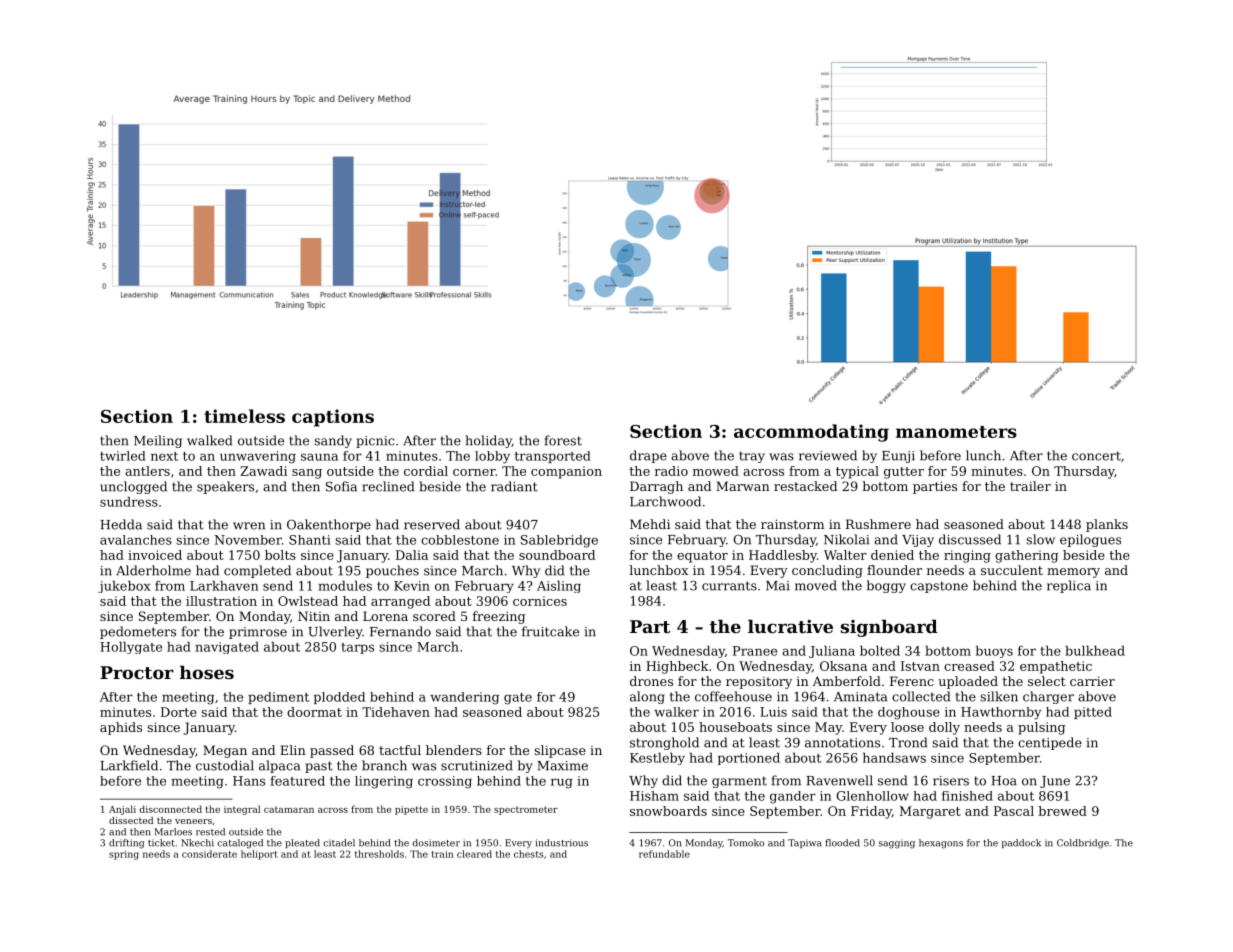 The image size is (1233, 952). What do you see at coordinates (805, 843) in the screenshot?
I see `Tapiwa` at bounding box center [805, 843].
